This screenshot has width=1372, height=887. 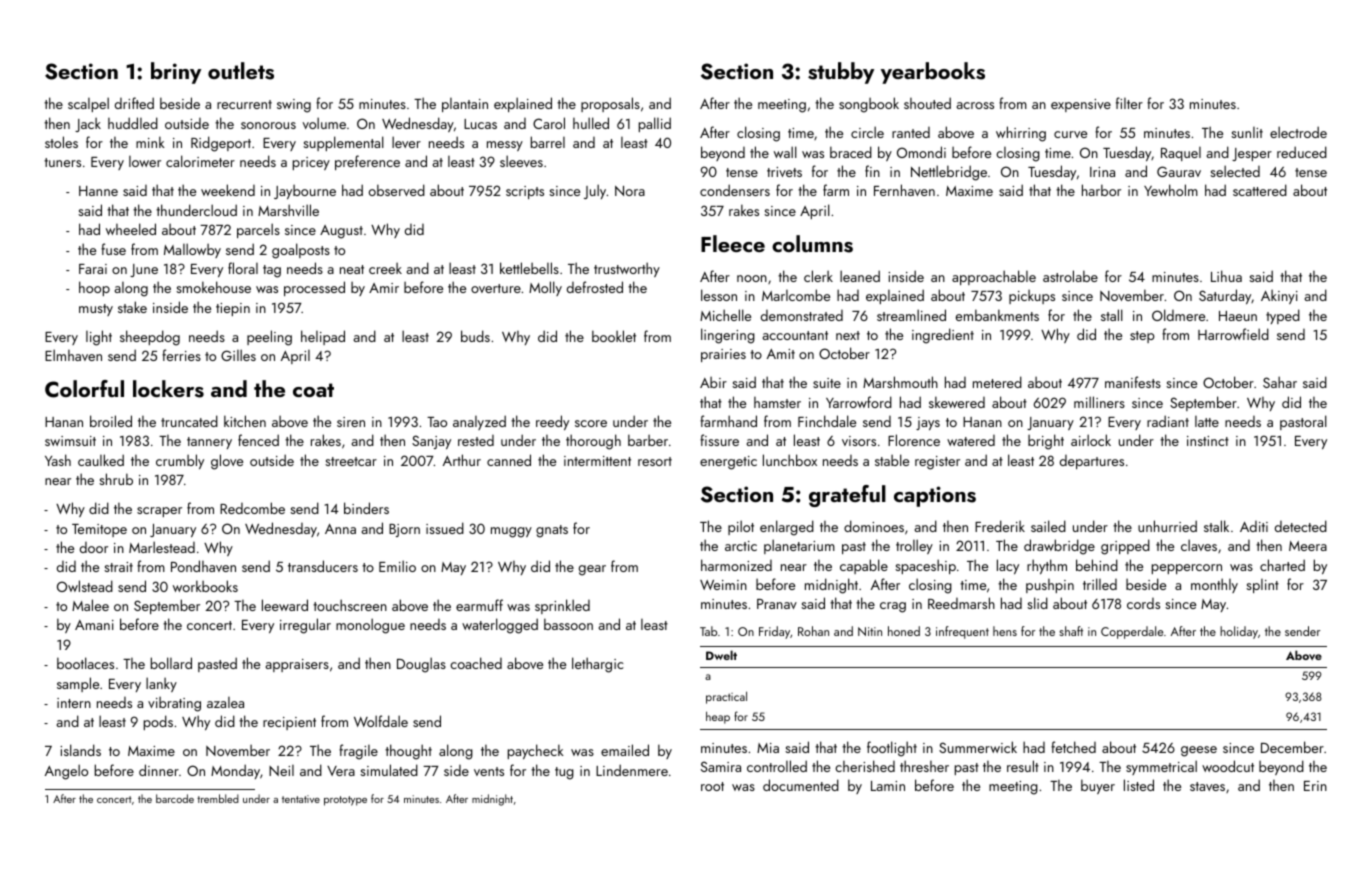 What do you see at coordinates (1298, 132) in the screenshot?
I see `electrode` at bounding box center [1298, 132].
